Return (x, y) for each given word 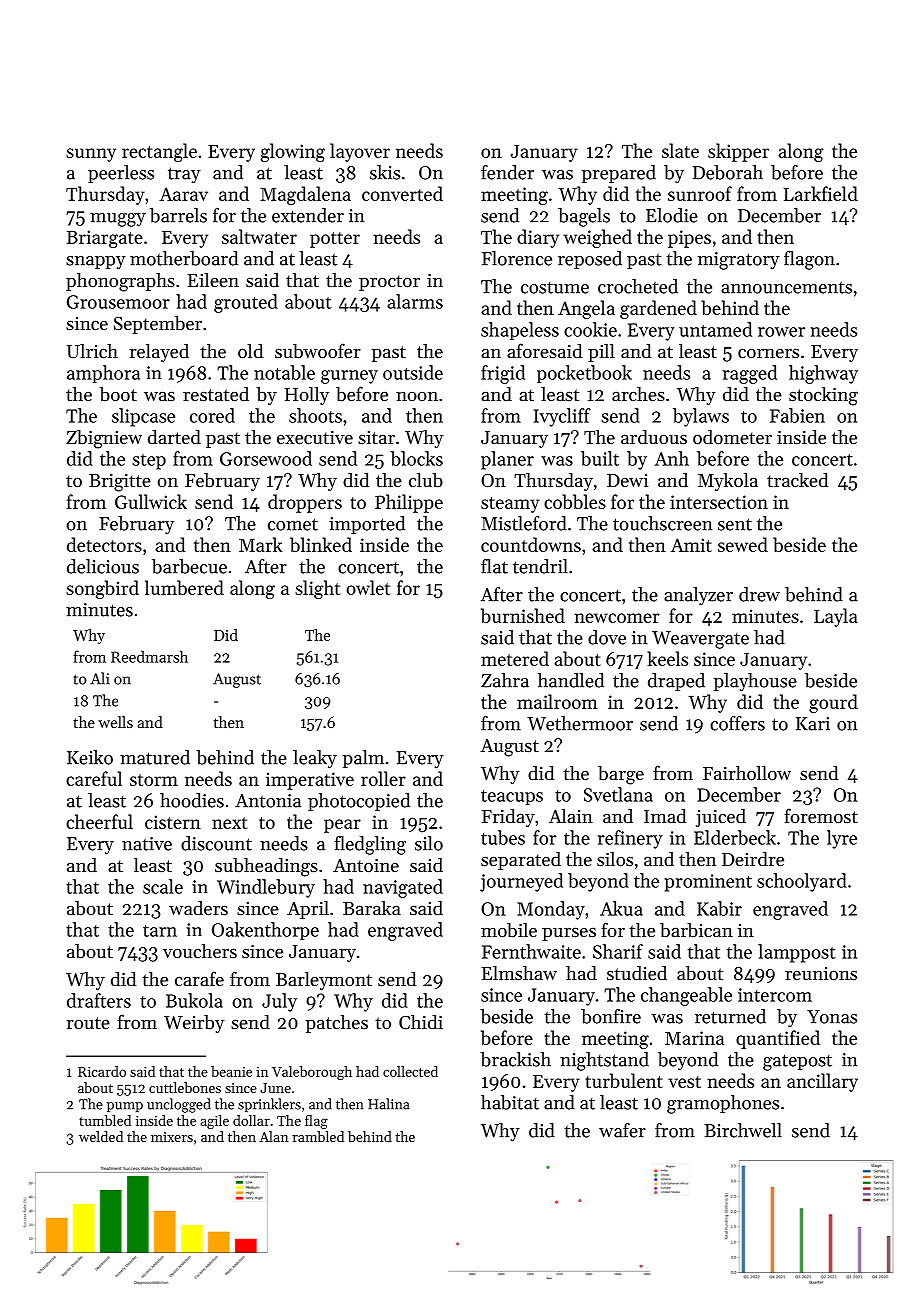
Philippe (409, 503)
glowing (293, 152)
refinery (630, 839)
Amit (691, 545)
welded (101, 1136)
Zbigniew (104, 439)
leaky (315, 759)
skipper (738, 152)
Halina (389, 1104)
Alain (571, 816)
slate (680, 150)
